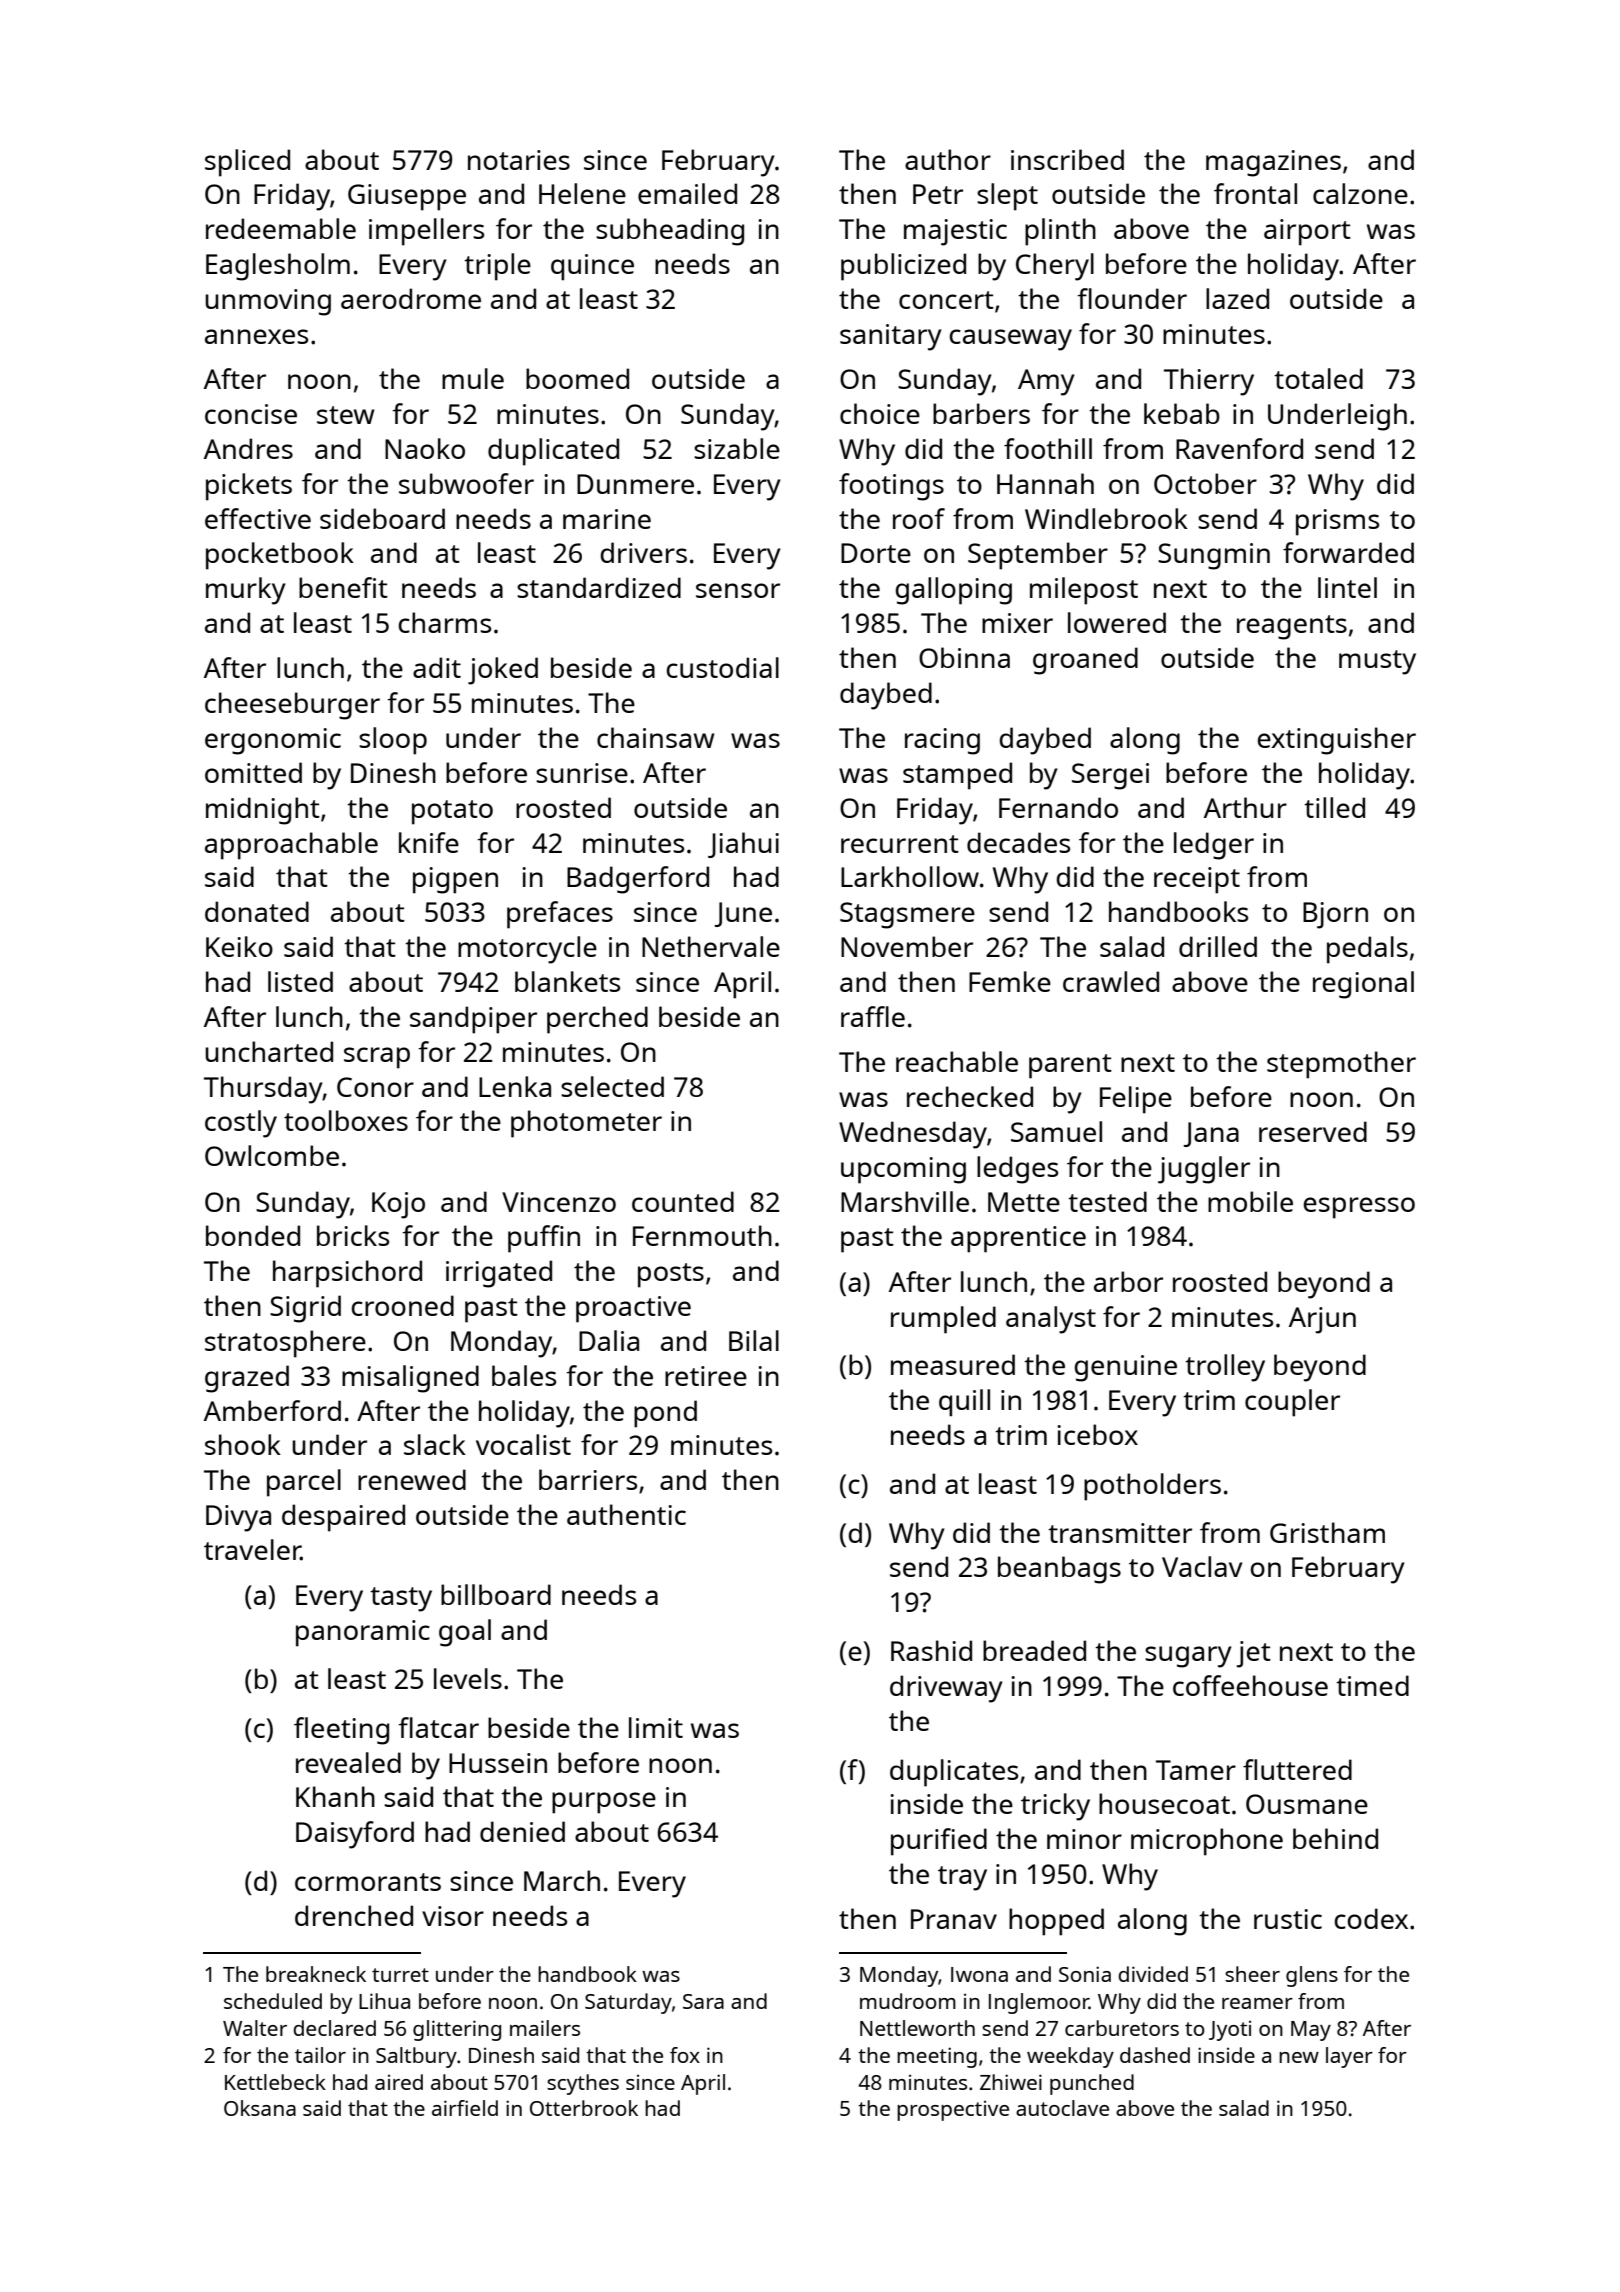  I want to click on barriers, so click(588, 1479).
